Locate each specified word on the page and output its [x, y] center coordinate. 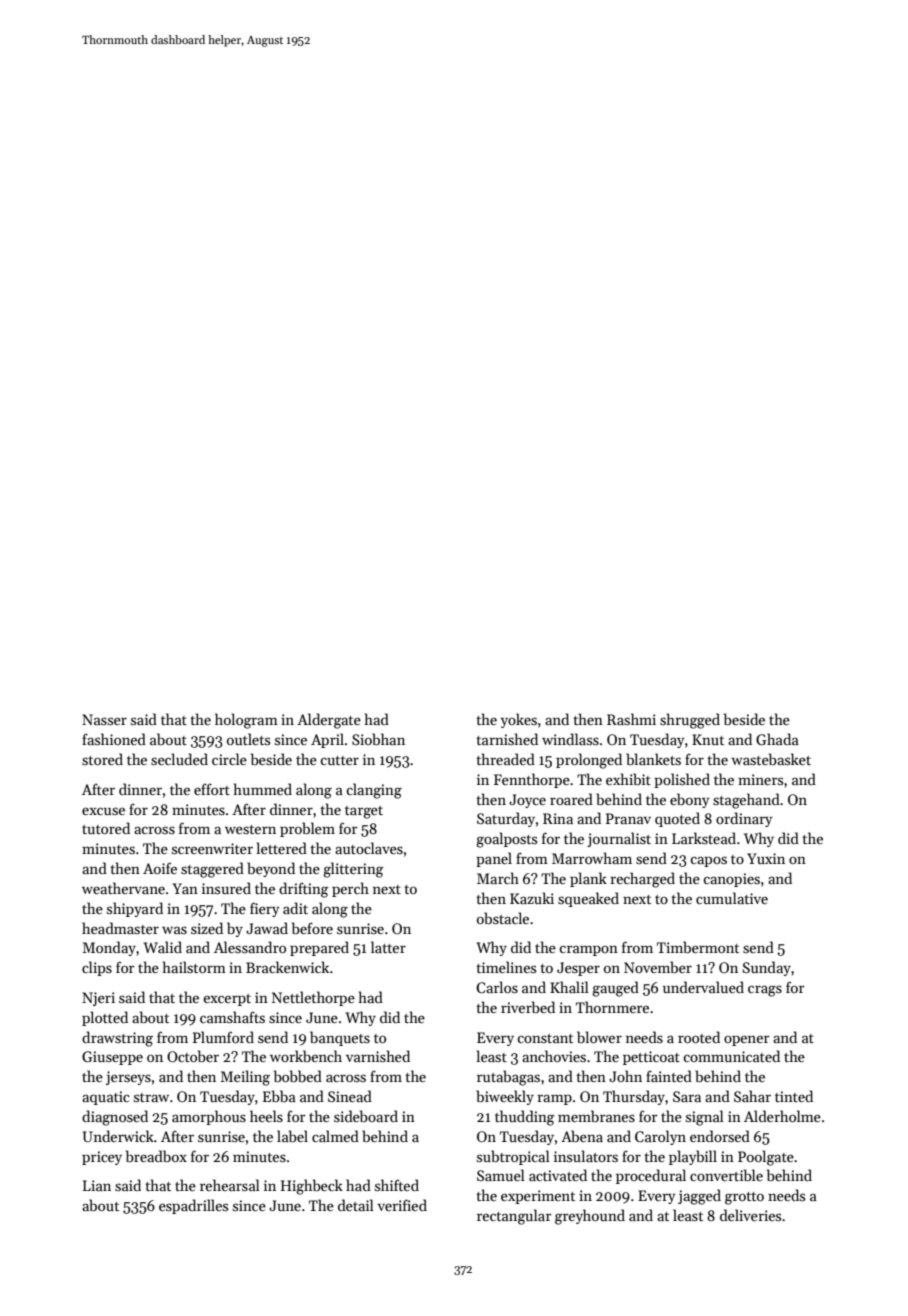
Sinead [350, 1096]
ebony [689, 800]
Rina [558, 818]
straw [151, 1097]
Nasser [104, 719]
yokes [518, 720]
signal [705, 1118]
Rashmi [631, 719]
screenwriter [212, 848]
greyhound [590, 1217]
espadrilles [193, 1206]
